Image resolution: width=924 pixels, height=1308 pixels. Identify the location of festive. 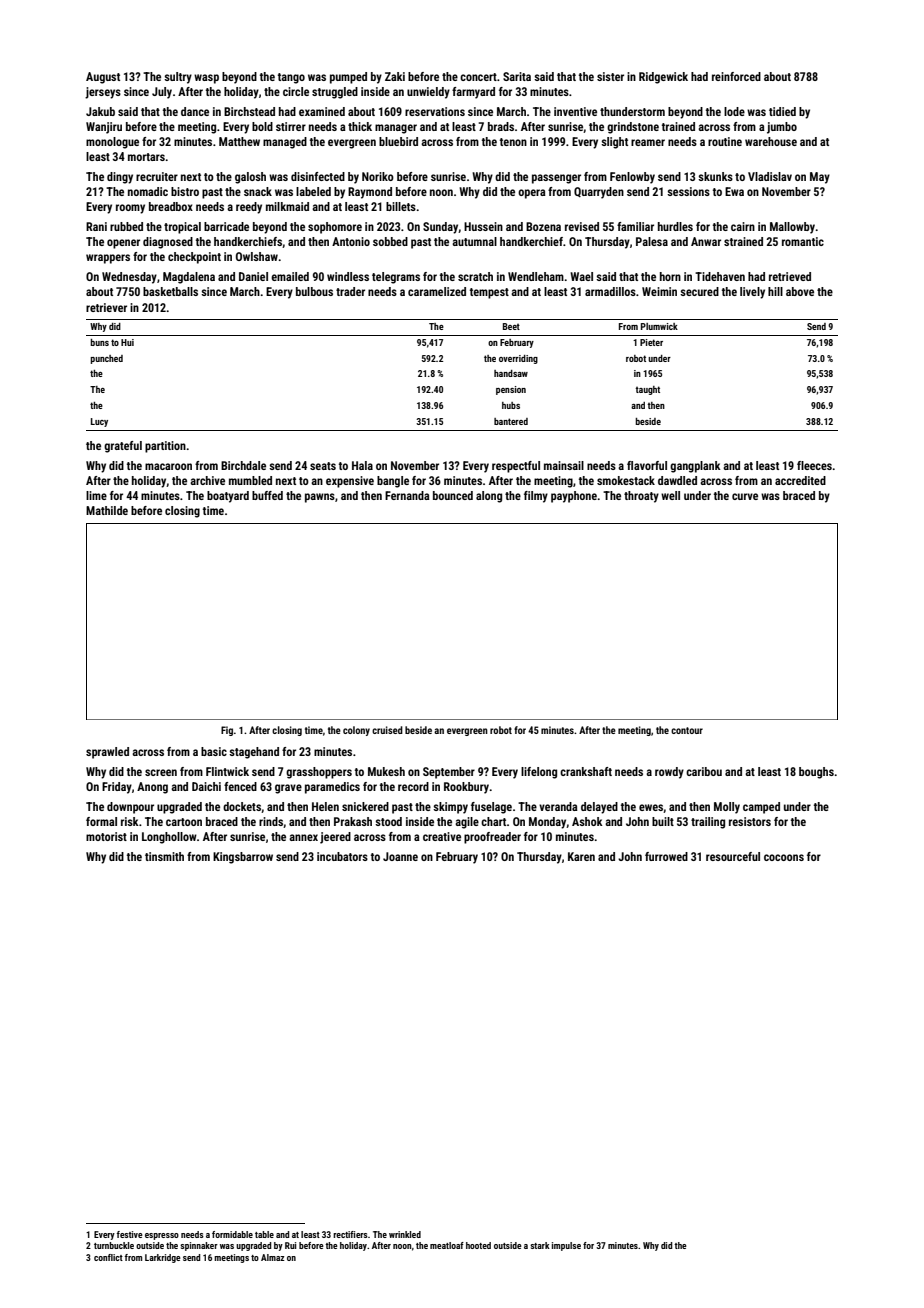
(130, 1234).
